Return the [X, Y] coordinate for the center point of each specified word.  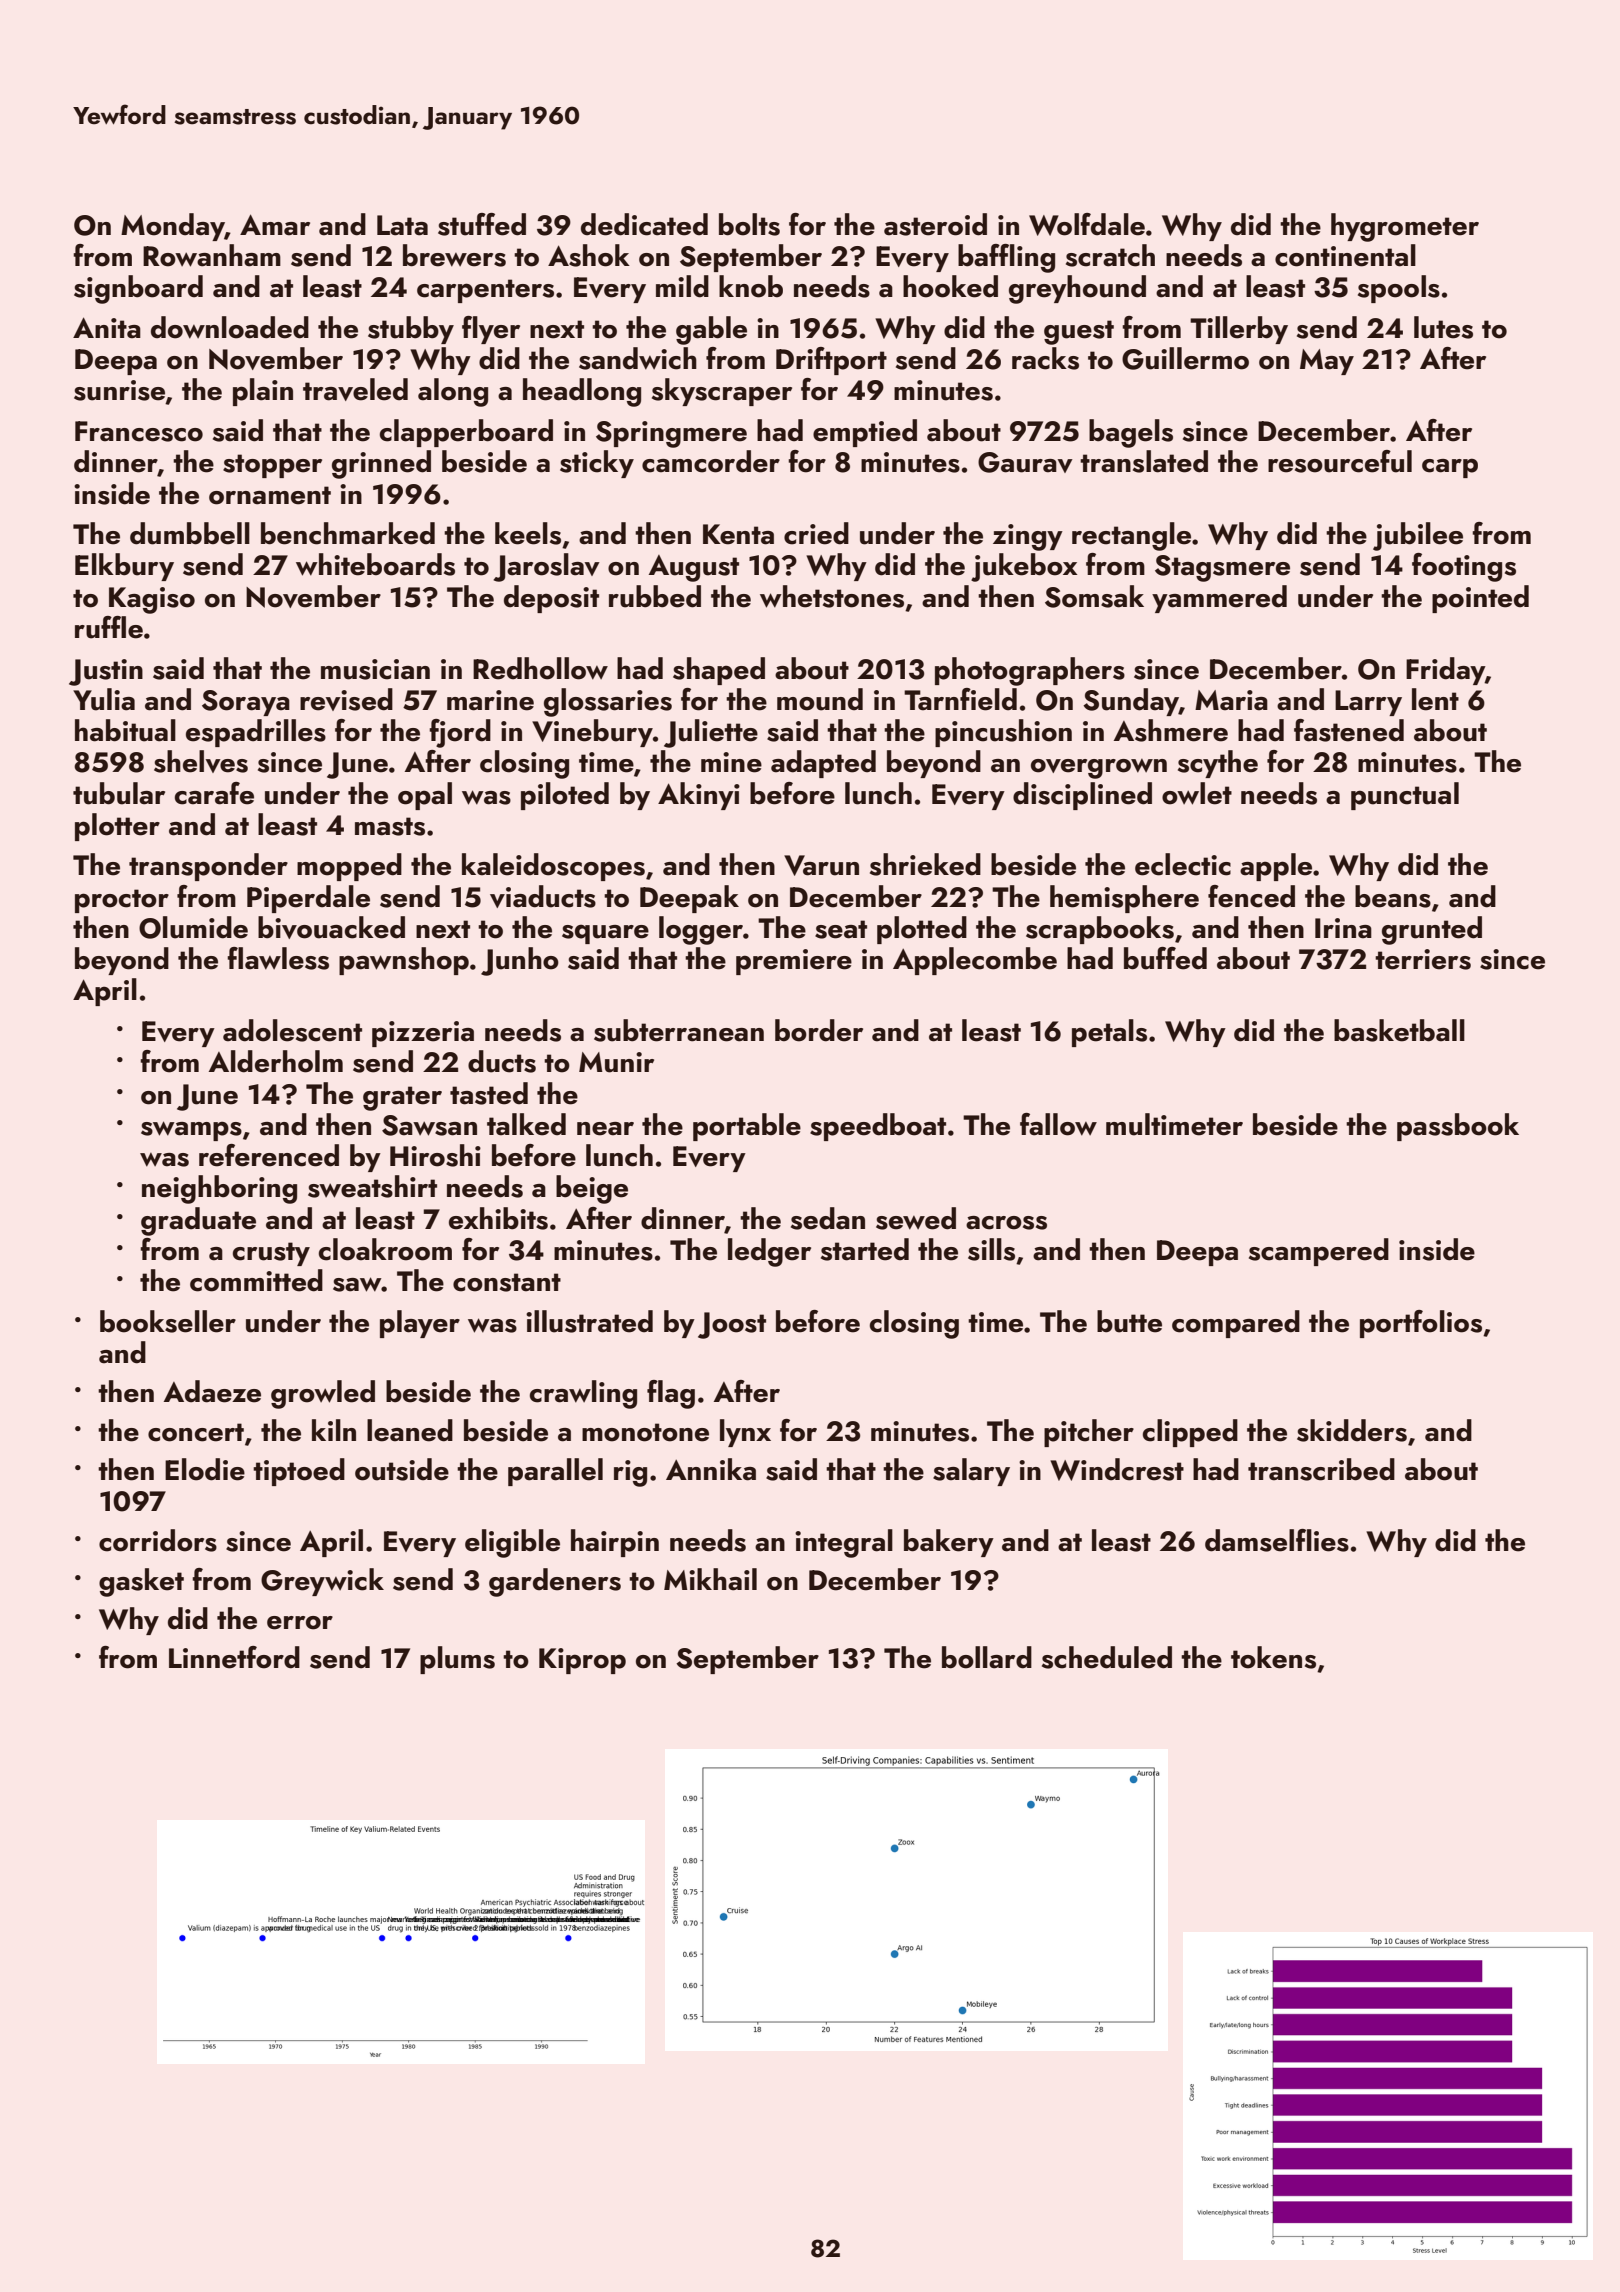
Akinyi [699, 796]
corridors [158, 1540]
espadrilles [256, 733]
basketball [1399, 1030]
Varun [821, 865]
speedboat [878, 1127]
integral [844, 1543]
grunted [1432, 930]
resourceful [1340, 461]
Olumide [193, 927]
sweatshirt [372, 1186]
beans [1393, 896]
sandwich [638, 358]
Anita [107, 328]
